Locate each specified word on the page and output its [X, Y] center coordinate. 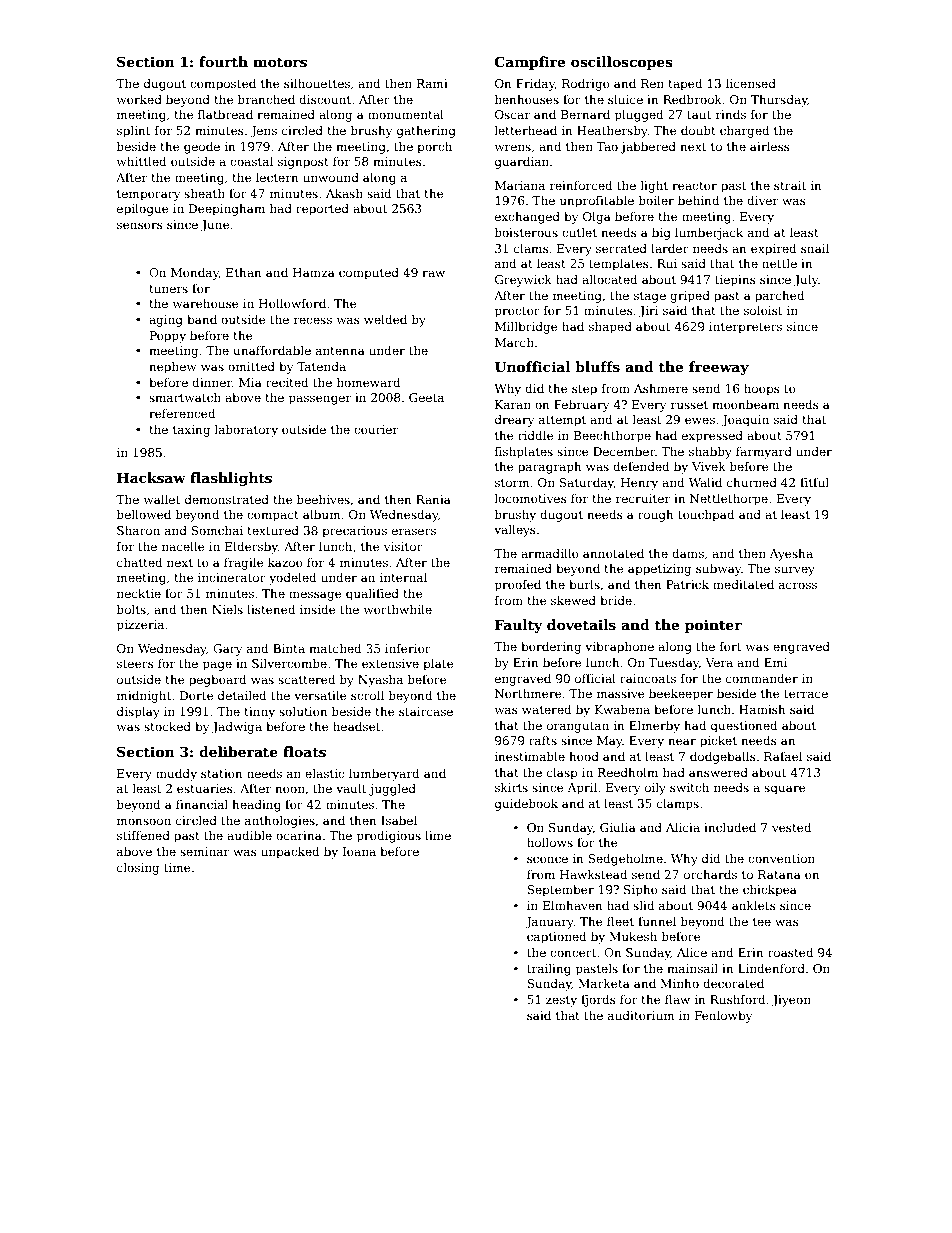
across [798, 585]
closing [138, 868]
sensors [140, 225]
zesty [561, 1001]
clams [531, 248]
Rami [432, 83]
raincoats [648, 678]
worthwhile [398, 609]
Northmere [528, 693]
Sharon [138, 530]
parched [779, 296]
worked [139, 99]
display [138, 712]
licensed [751, 83]
